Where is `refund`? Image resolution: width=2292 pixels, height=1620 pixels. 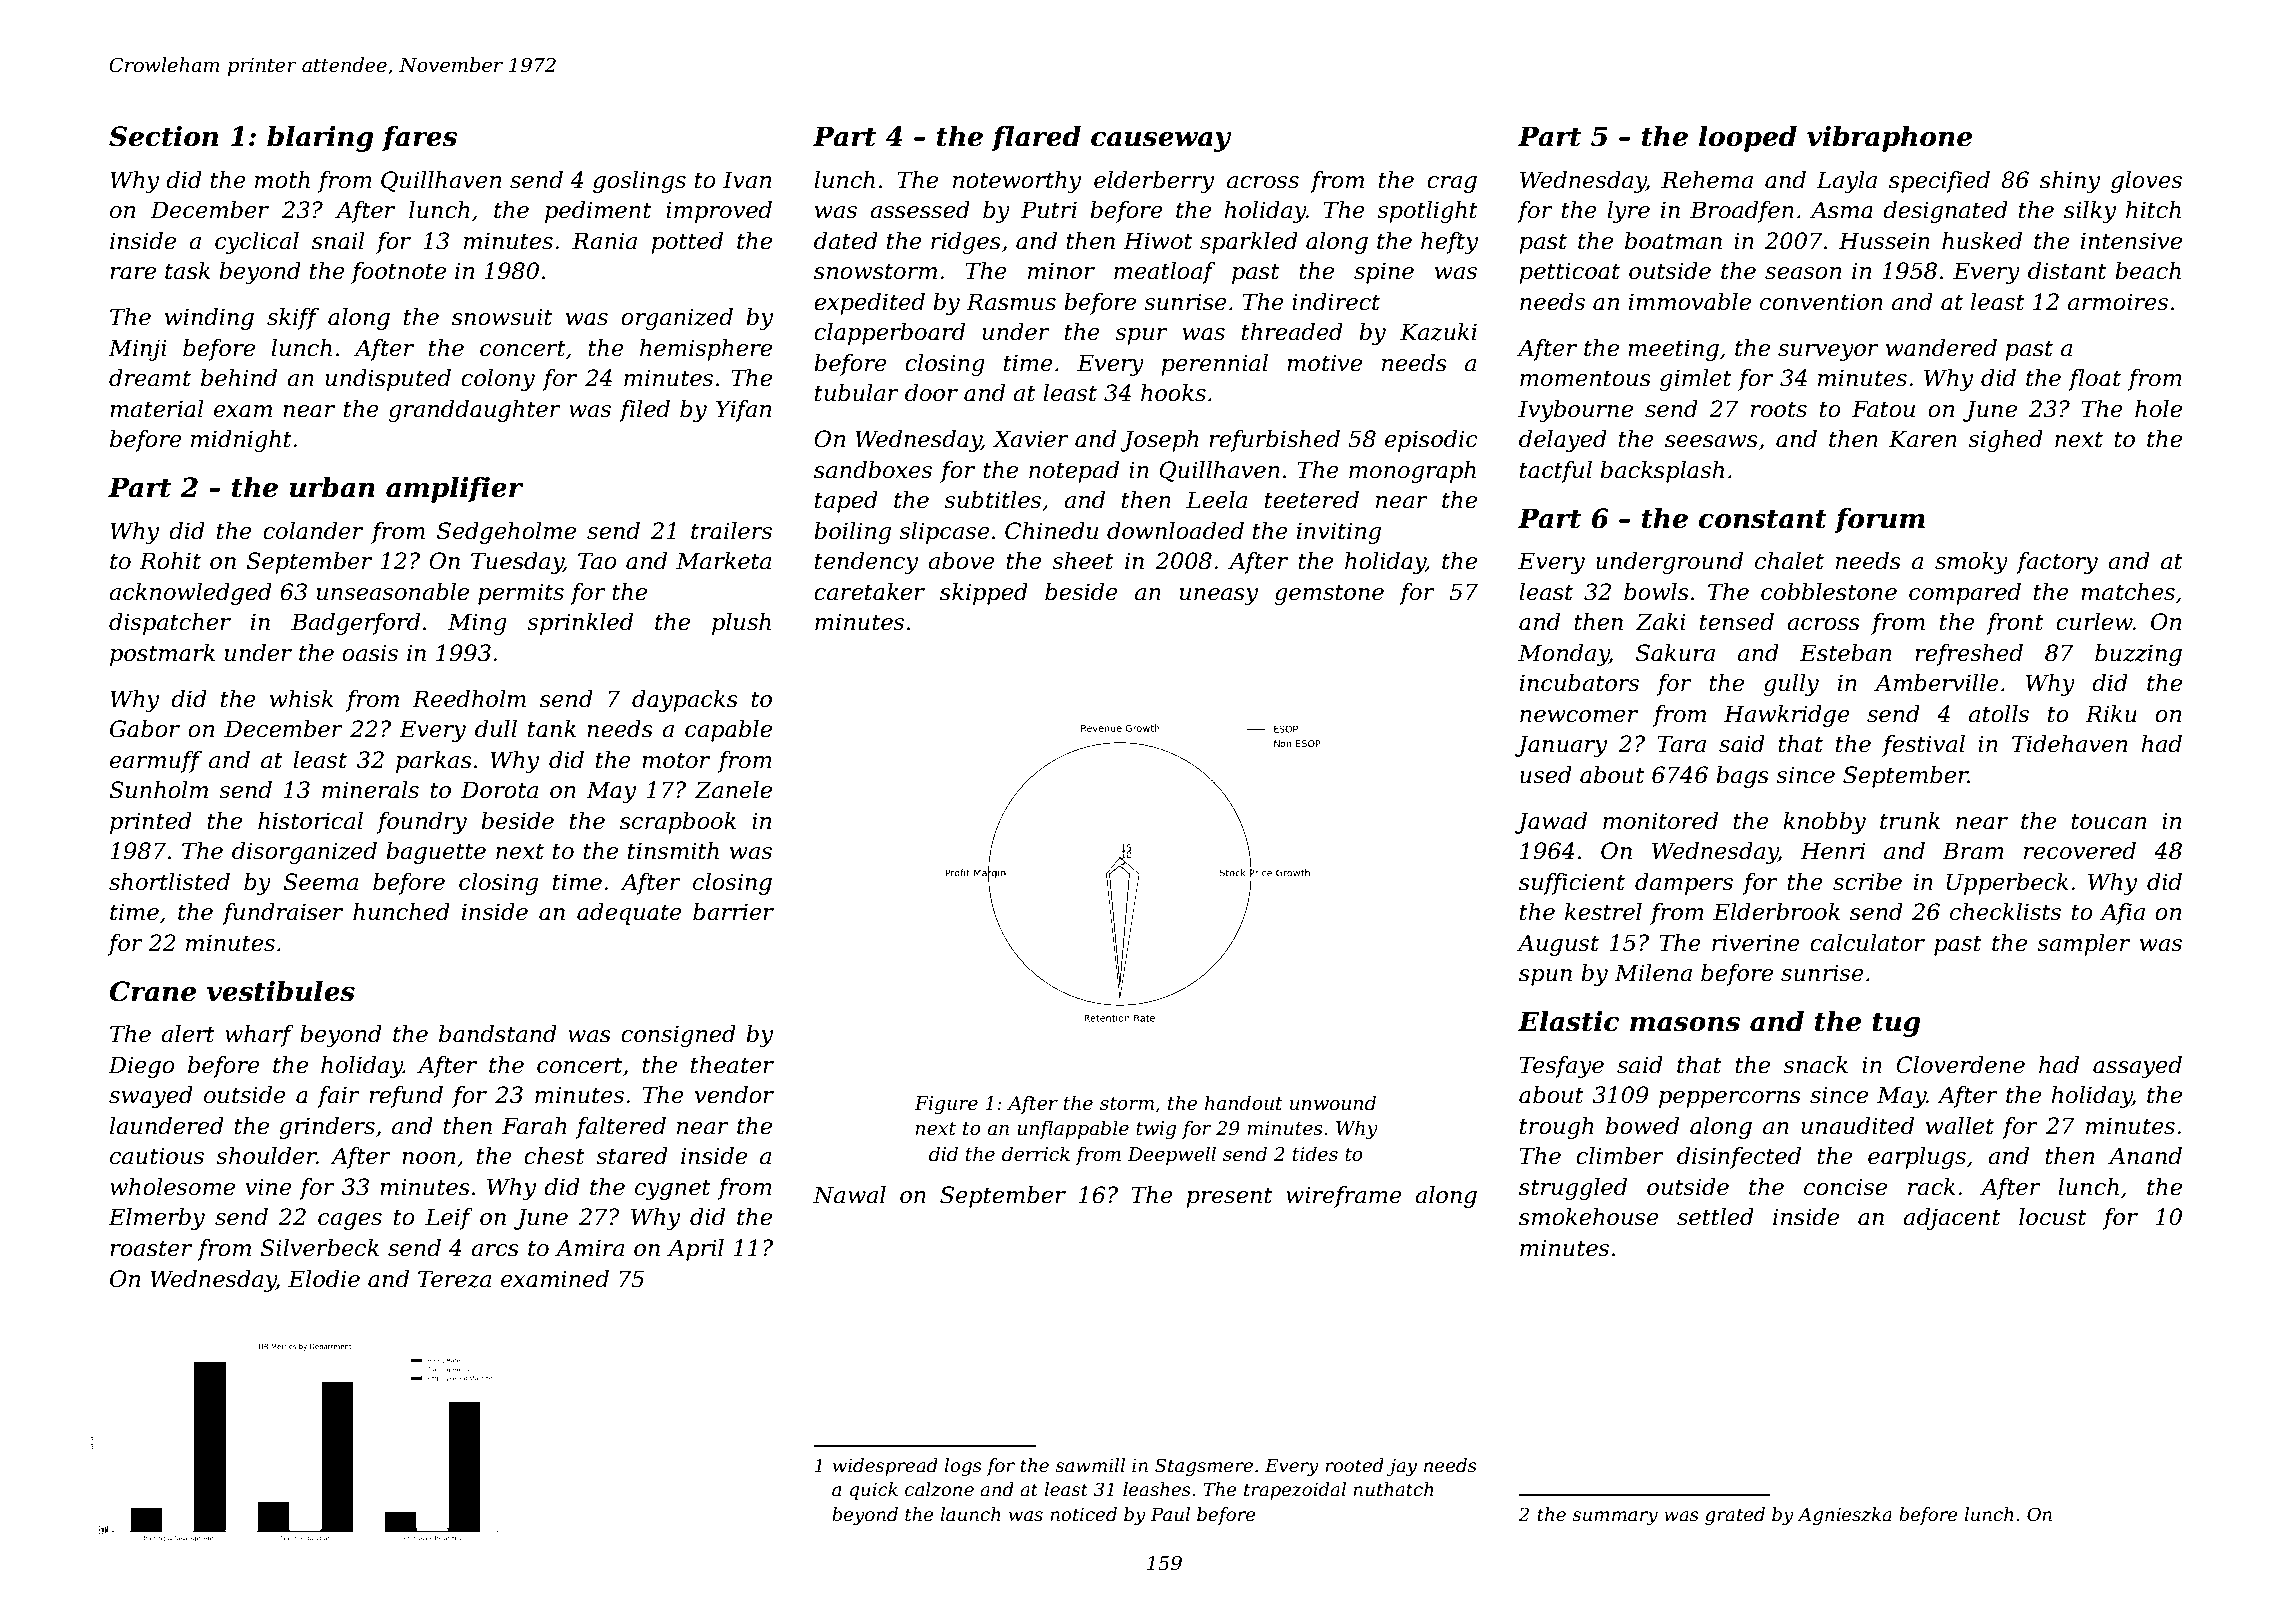 refund is located at coordinates (406, 1097).
